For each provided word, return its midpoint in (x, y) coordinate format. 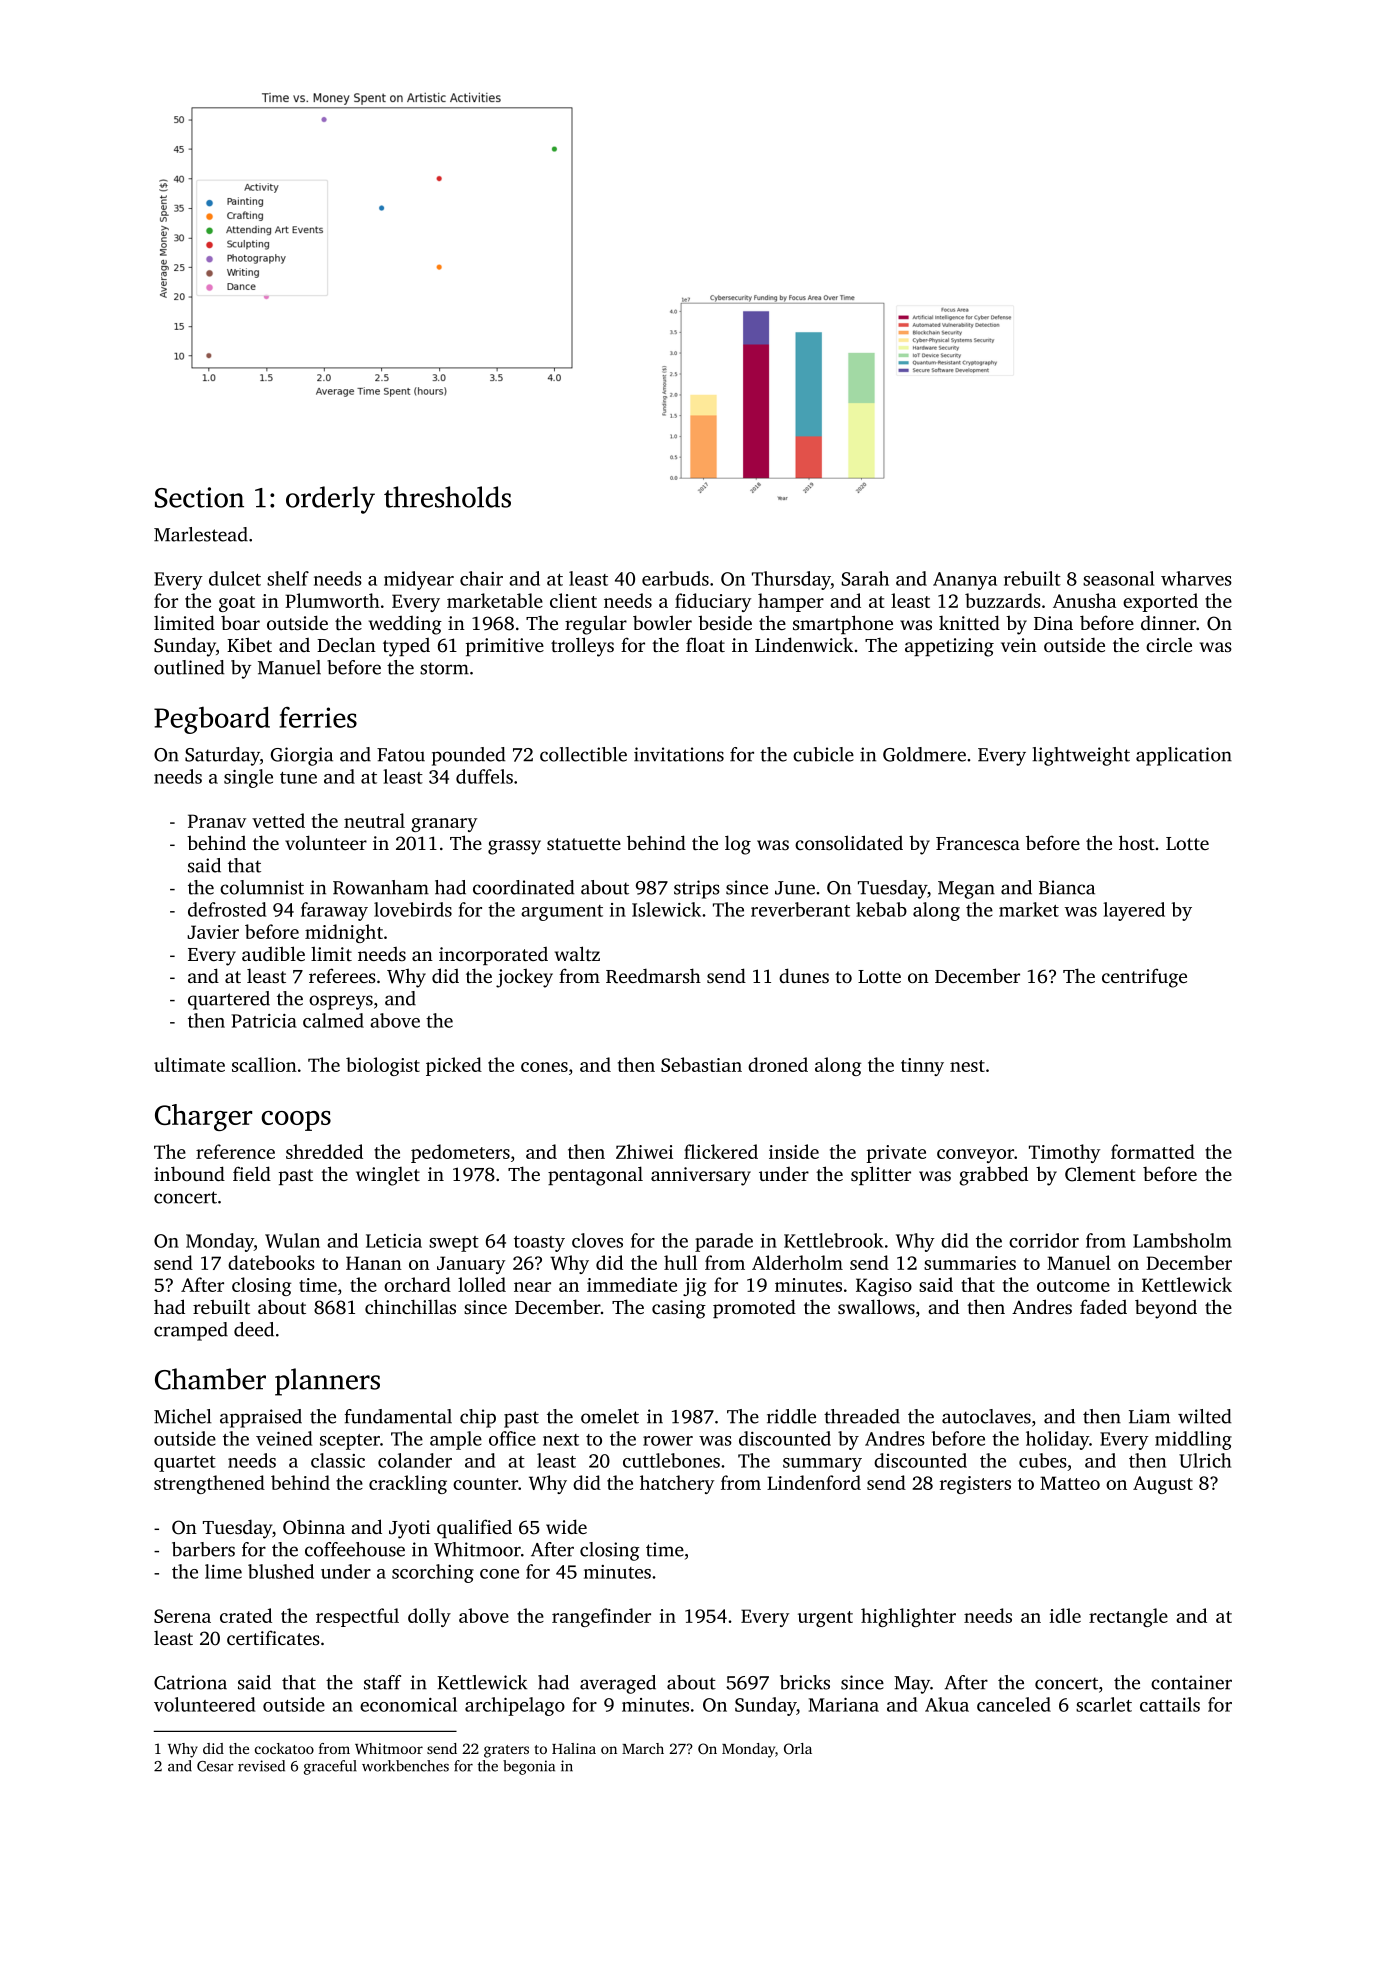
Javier (213, 932)
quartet (185, 1464)
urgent (825, 1619)
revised (261, 1766)
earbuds (675, 578)
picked (454, 1066)
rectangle (1128, 1617)
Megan (966, 890)
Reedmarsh (653, 976)
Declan (346, 644)
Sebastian (701, 1064)
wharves (1196, 578)
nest (967, 1066)
